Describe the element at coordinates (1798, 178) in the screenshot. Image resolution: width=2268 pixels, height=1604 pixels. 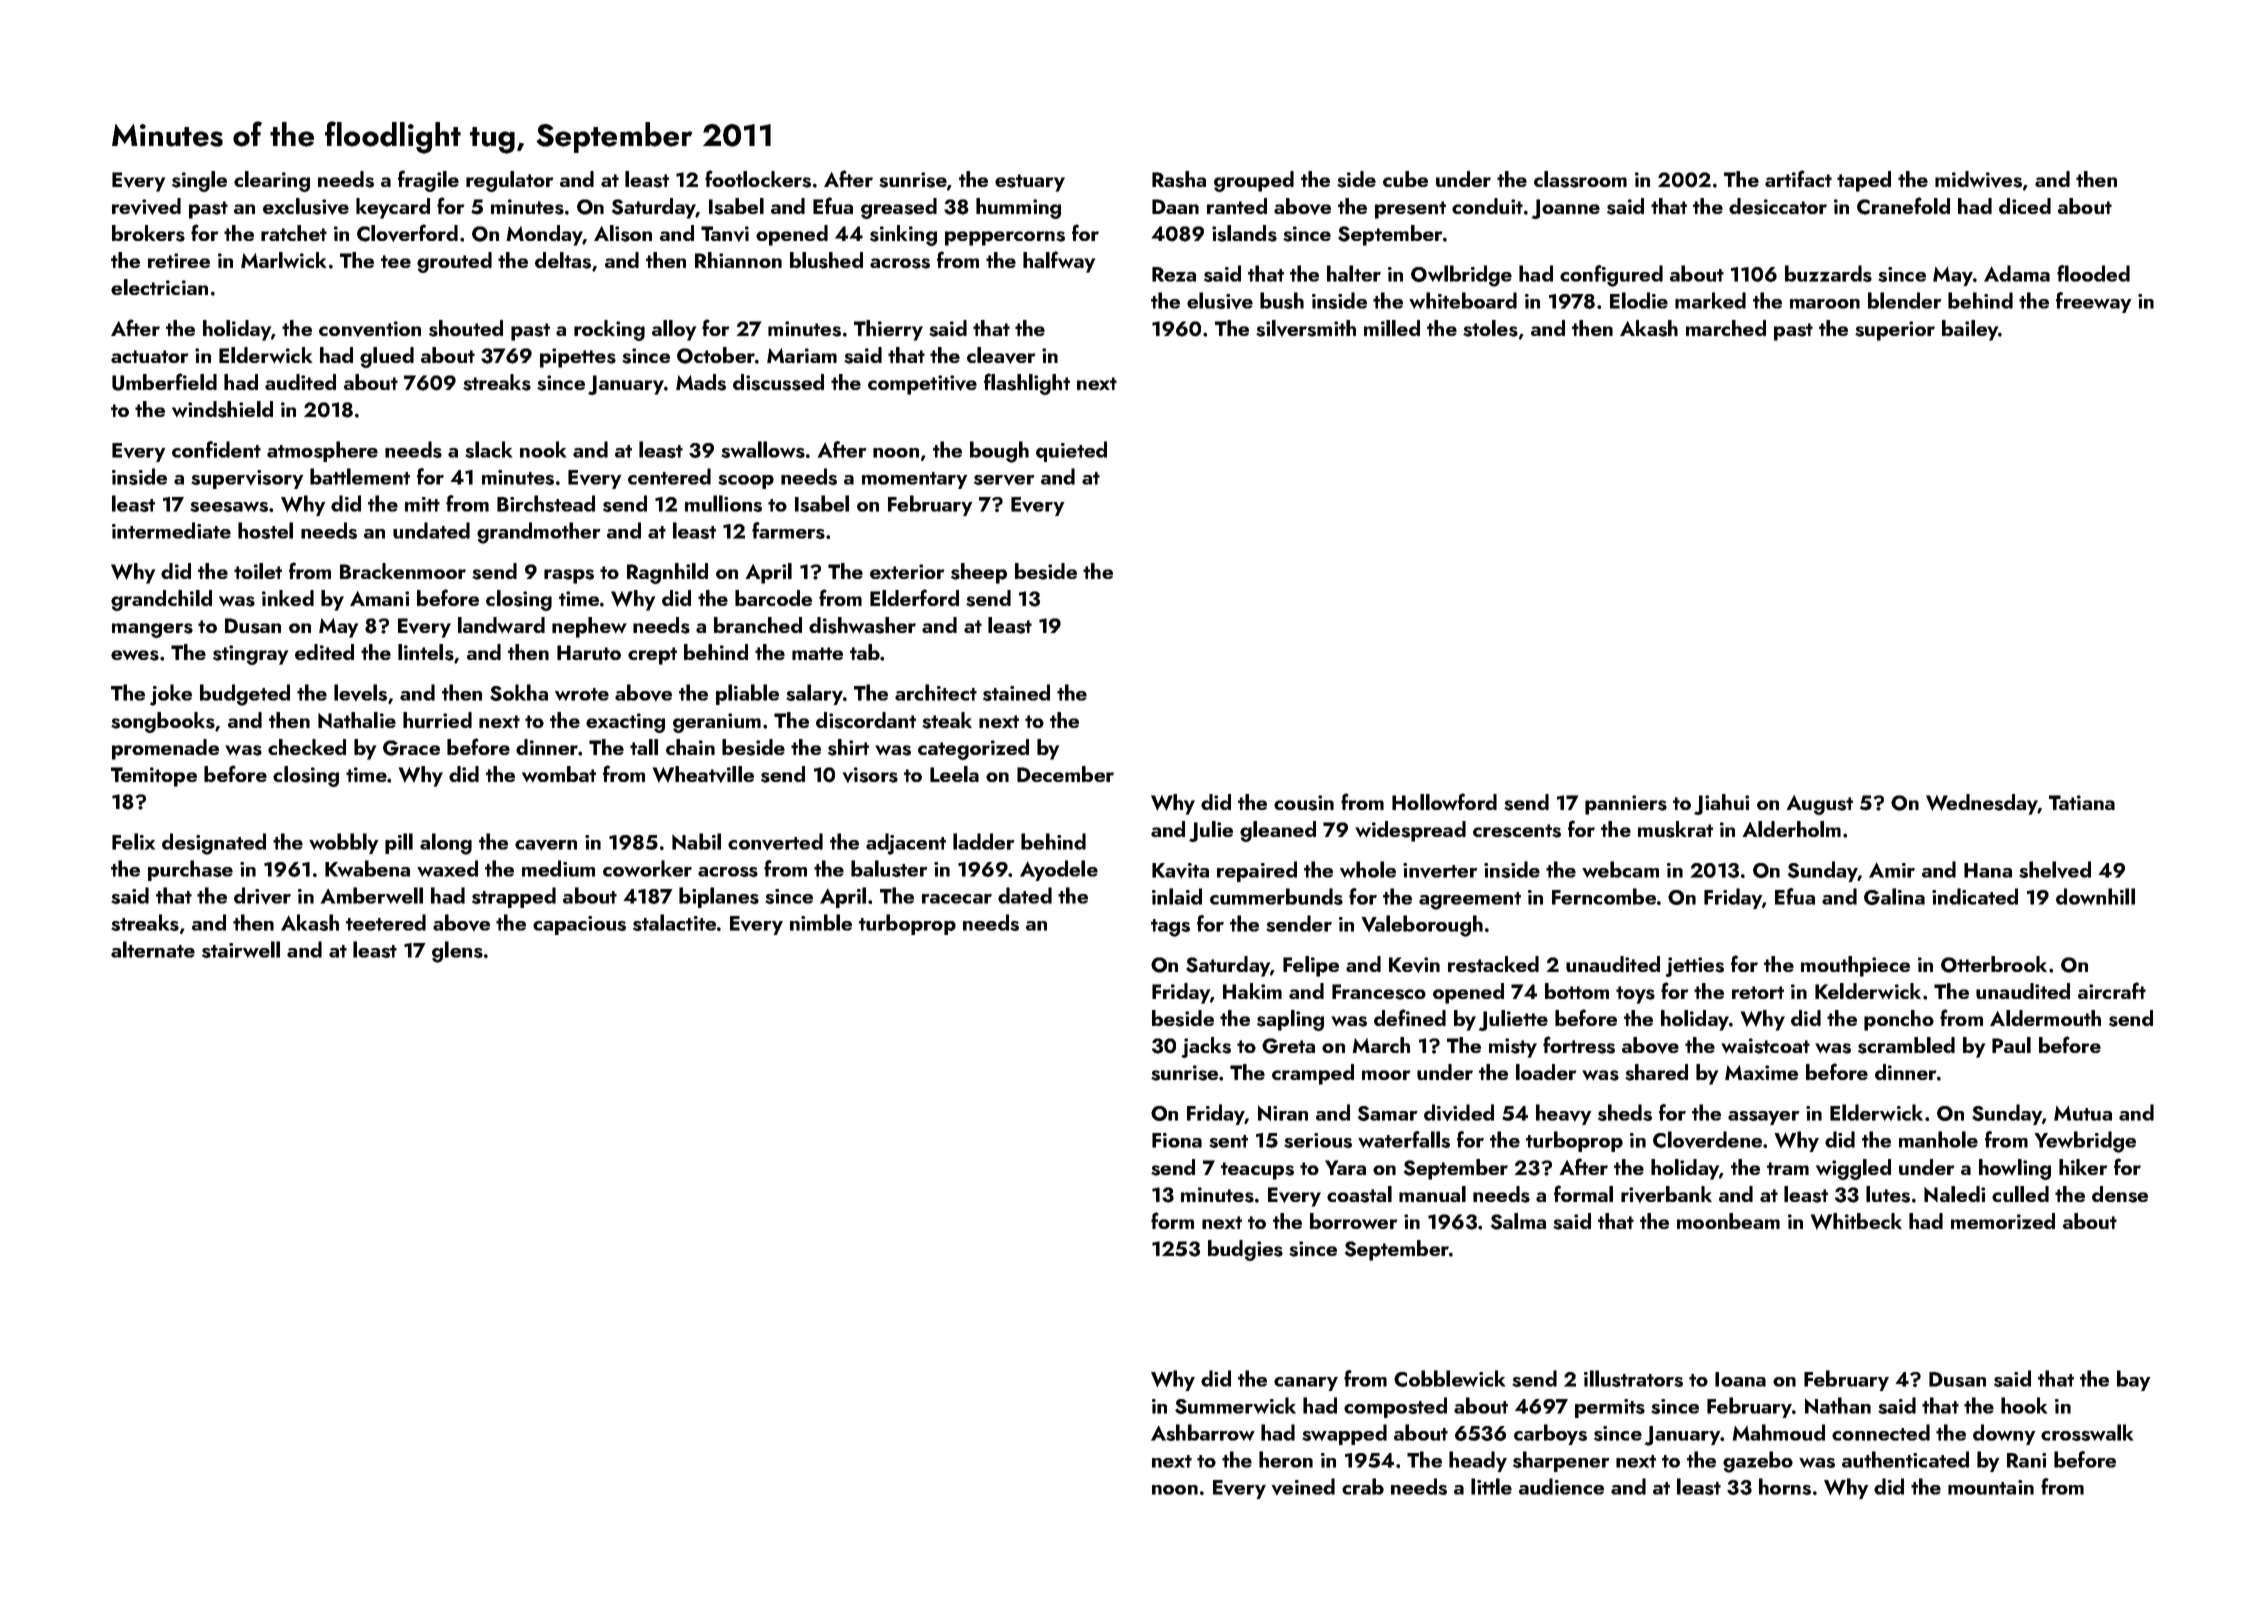
I see `artifact` at that location.
